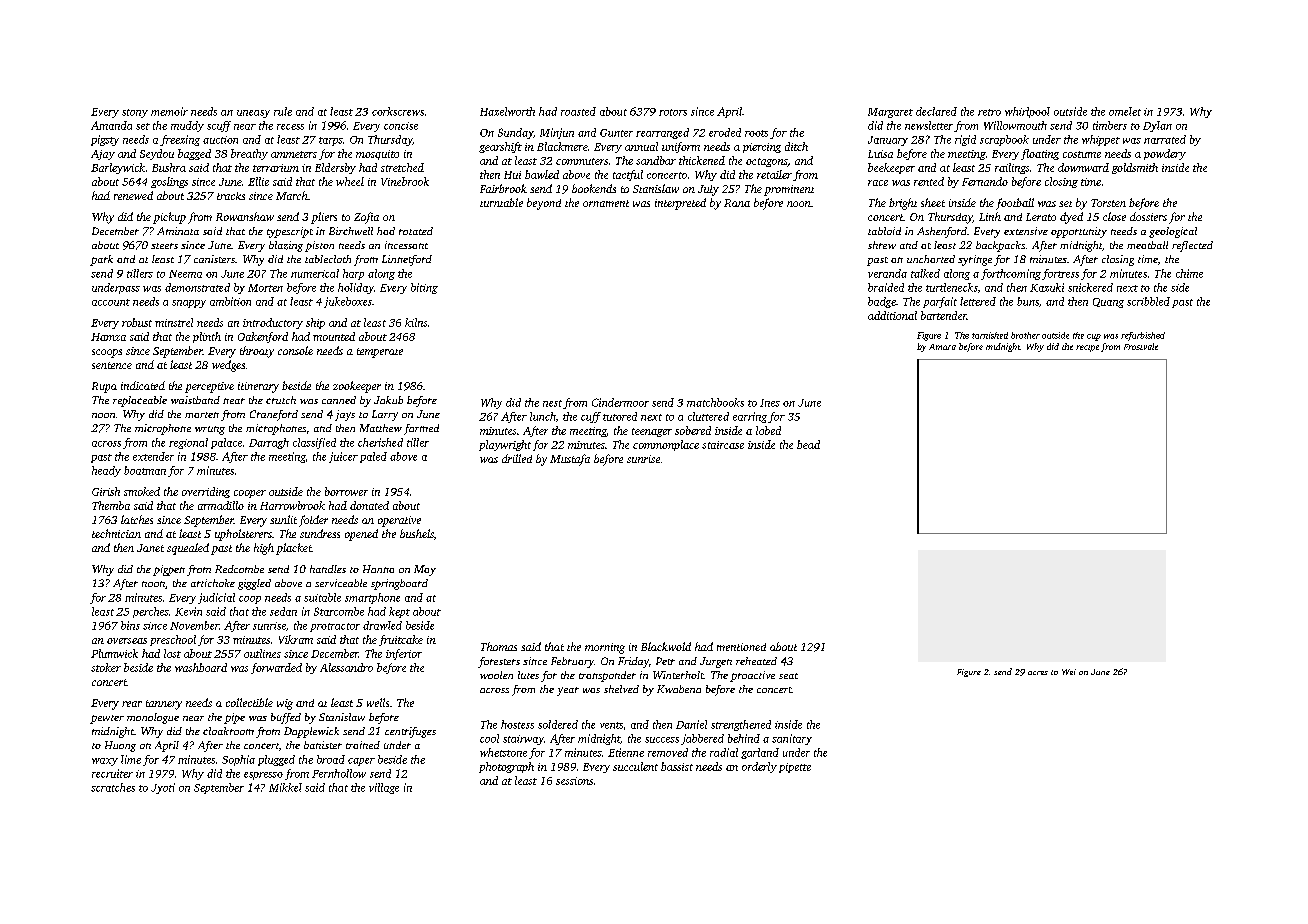  Describe the element at coordinates (756, 133) in the screenshot. I see `roots` at that location.
